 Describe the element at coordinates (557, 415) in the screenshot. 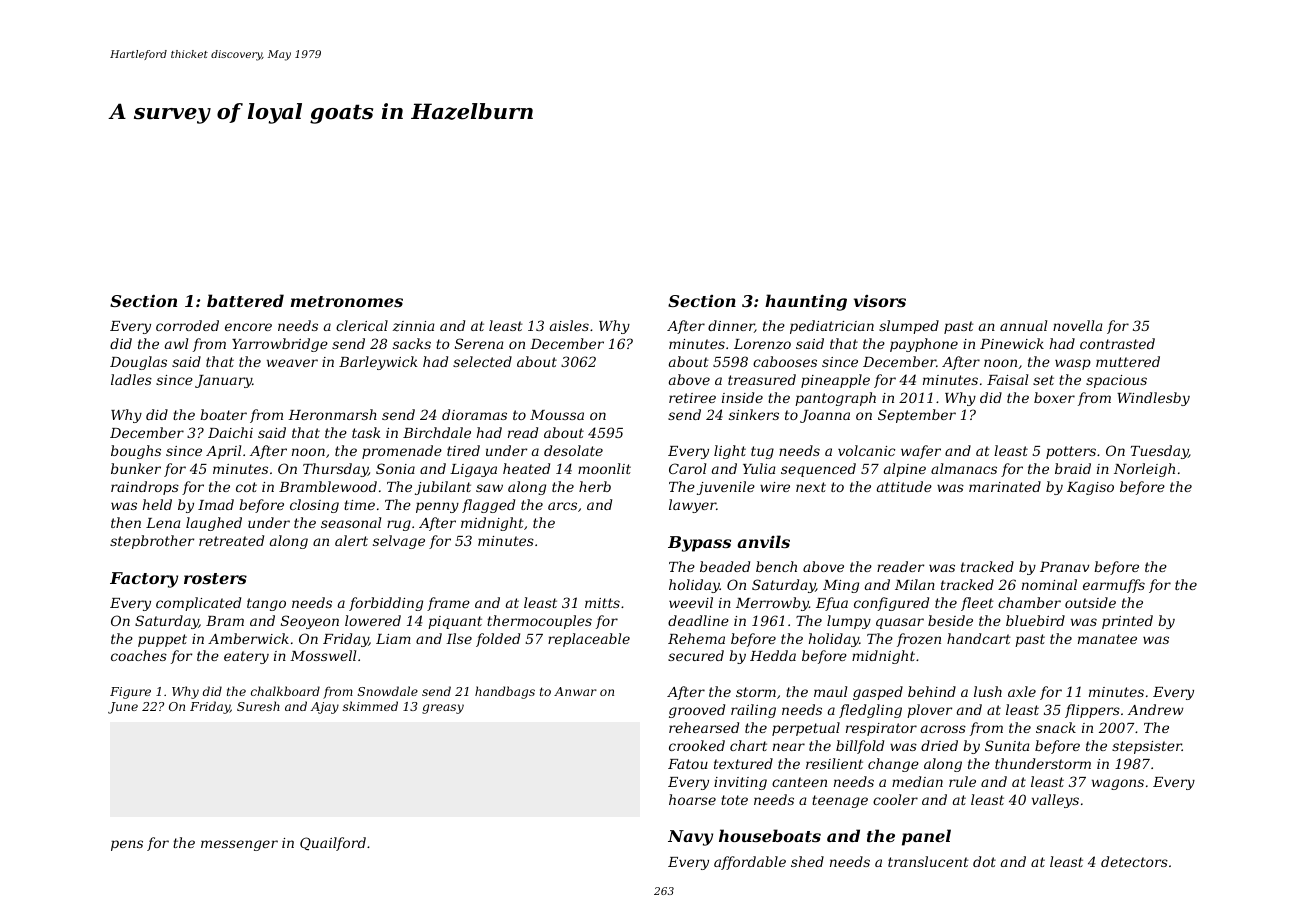

I see `Moussa` at that location.
